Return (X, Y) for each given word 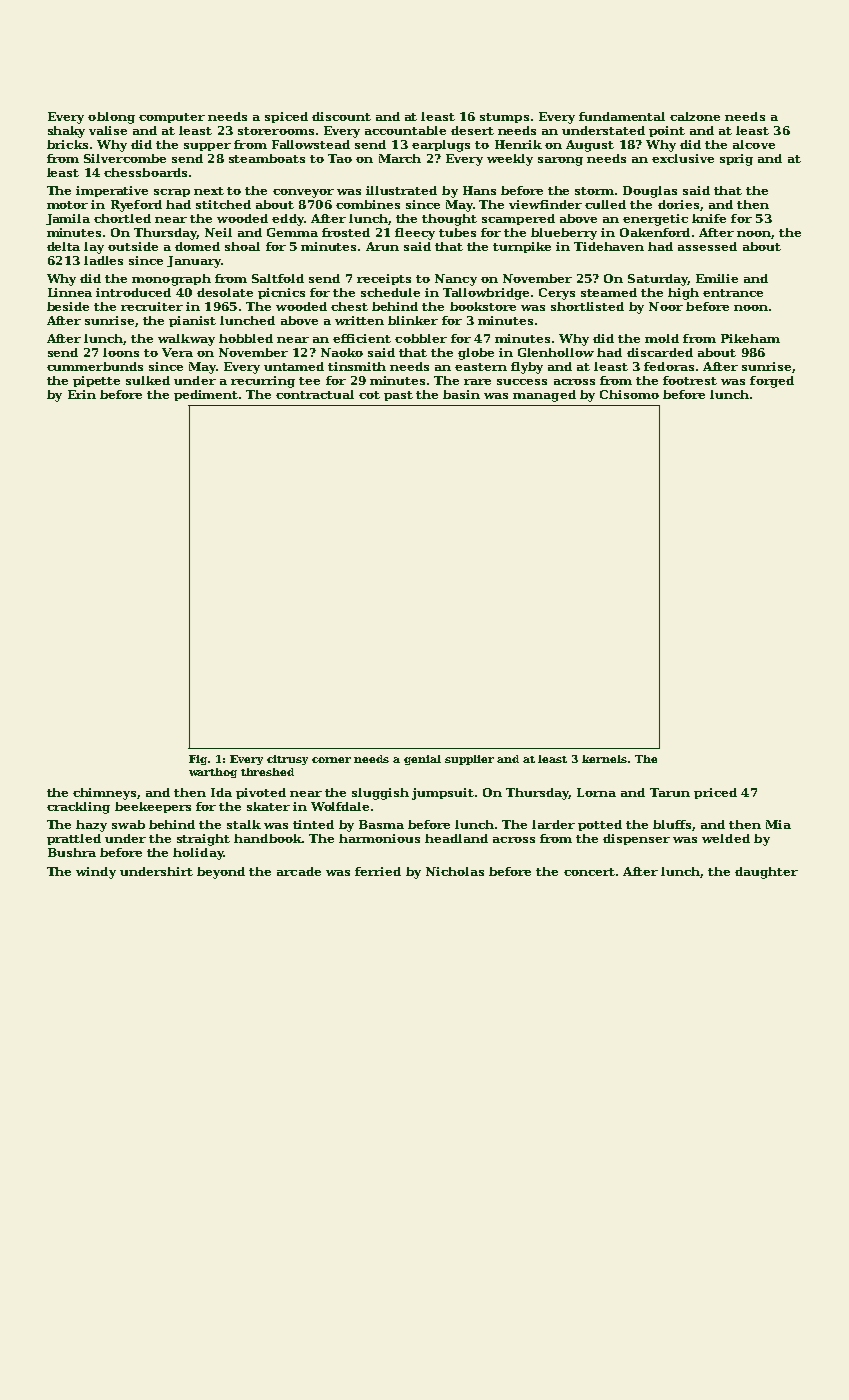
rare (477, 382)
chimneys (104, 794)
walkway (186, 340)
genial (422, 760)
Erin (82, 394)
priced (715, 793)
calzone (695, 116)
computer (172, 118)
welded (726, 838)
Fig (198, 760)
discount (341, 116)
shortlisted (587, 306)
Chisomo (629, 394)
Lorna (596, 792)
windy (96, 873)
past (398, 396)
